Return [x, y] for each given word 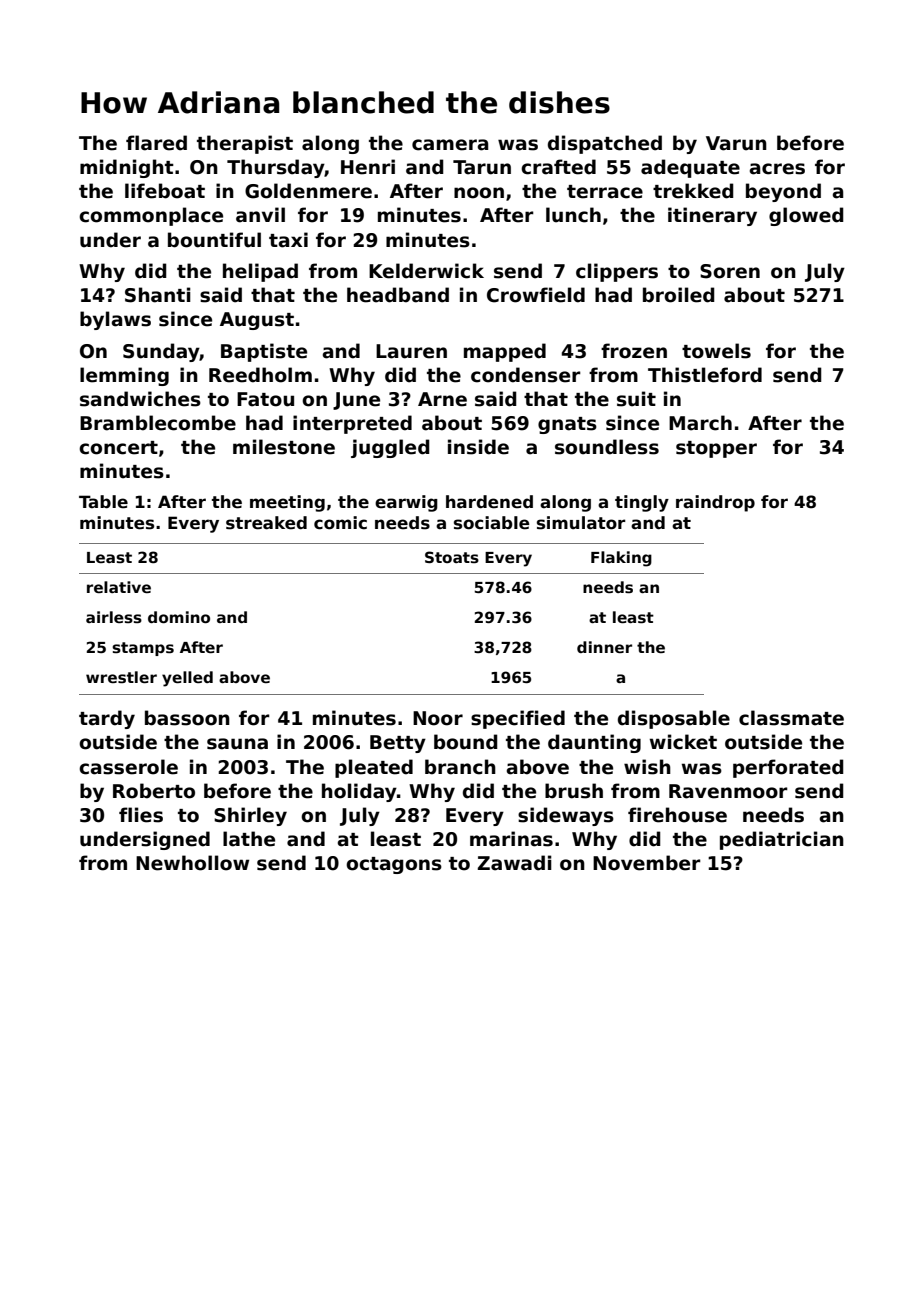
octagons [394, 865]
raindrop [715, 503]
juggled [390, 448]
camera [450, 145]
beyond [783, 192]
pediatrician [782, 840]
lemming [124, 376]
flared [156, 143]
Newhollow [192, 863]
